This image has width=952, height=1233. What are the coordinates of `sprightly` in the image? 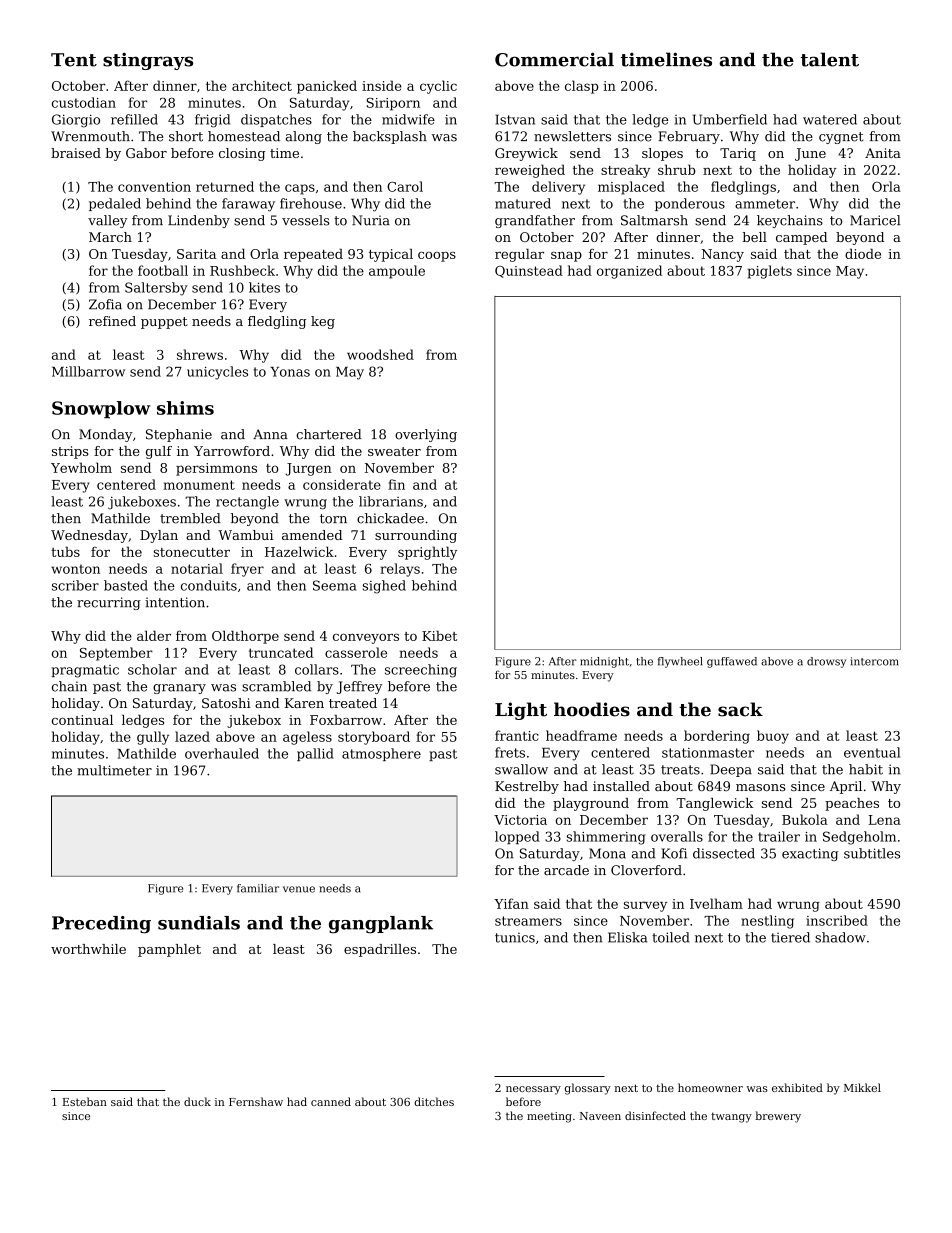 It's located at (427, 553).
